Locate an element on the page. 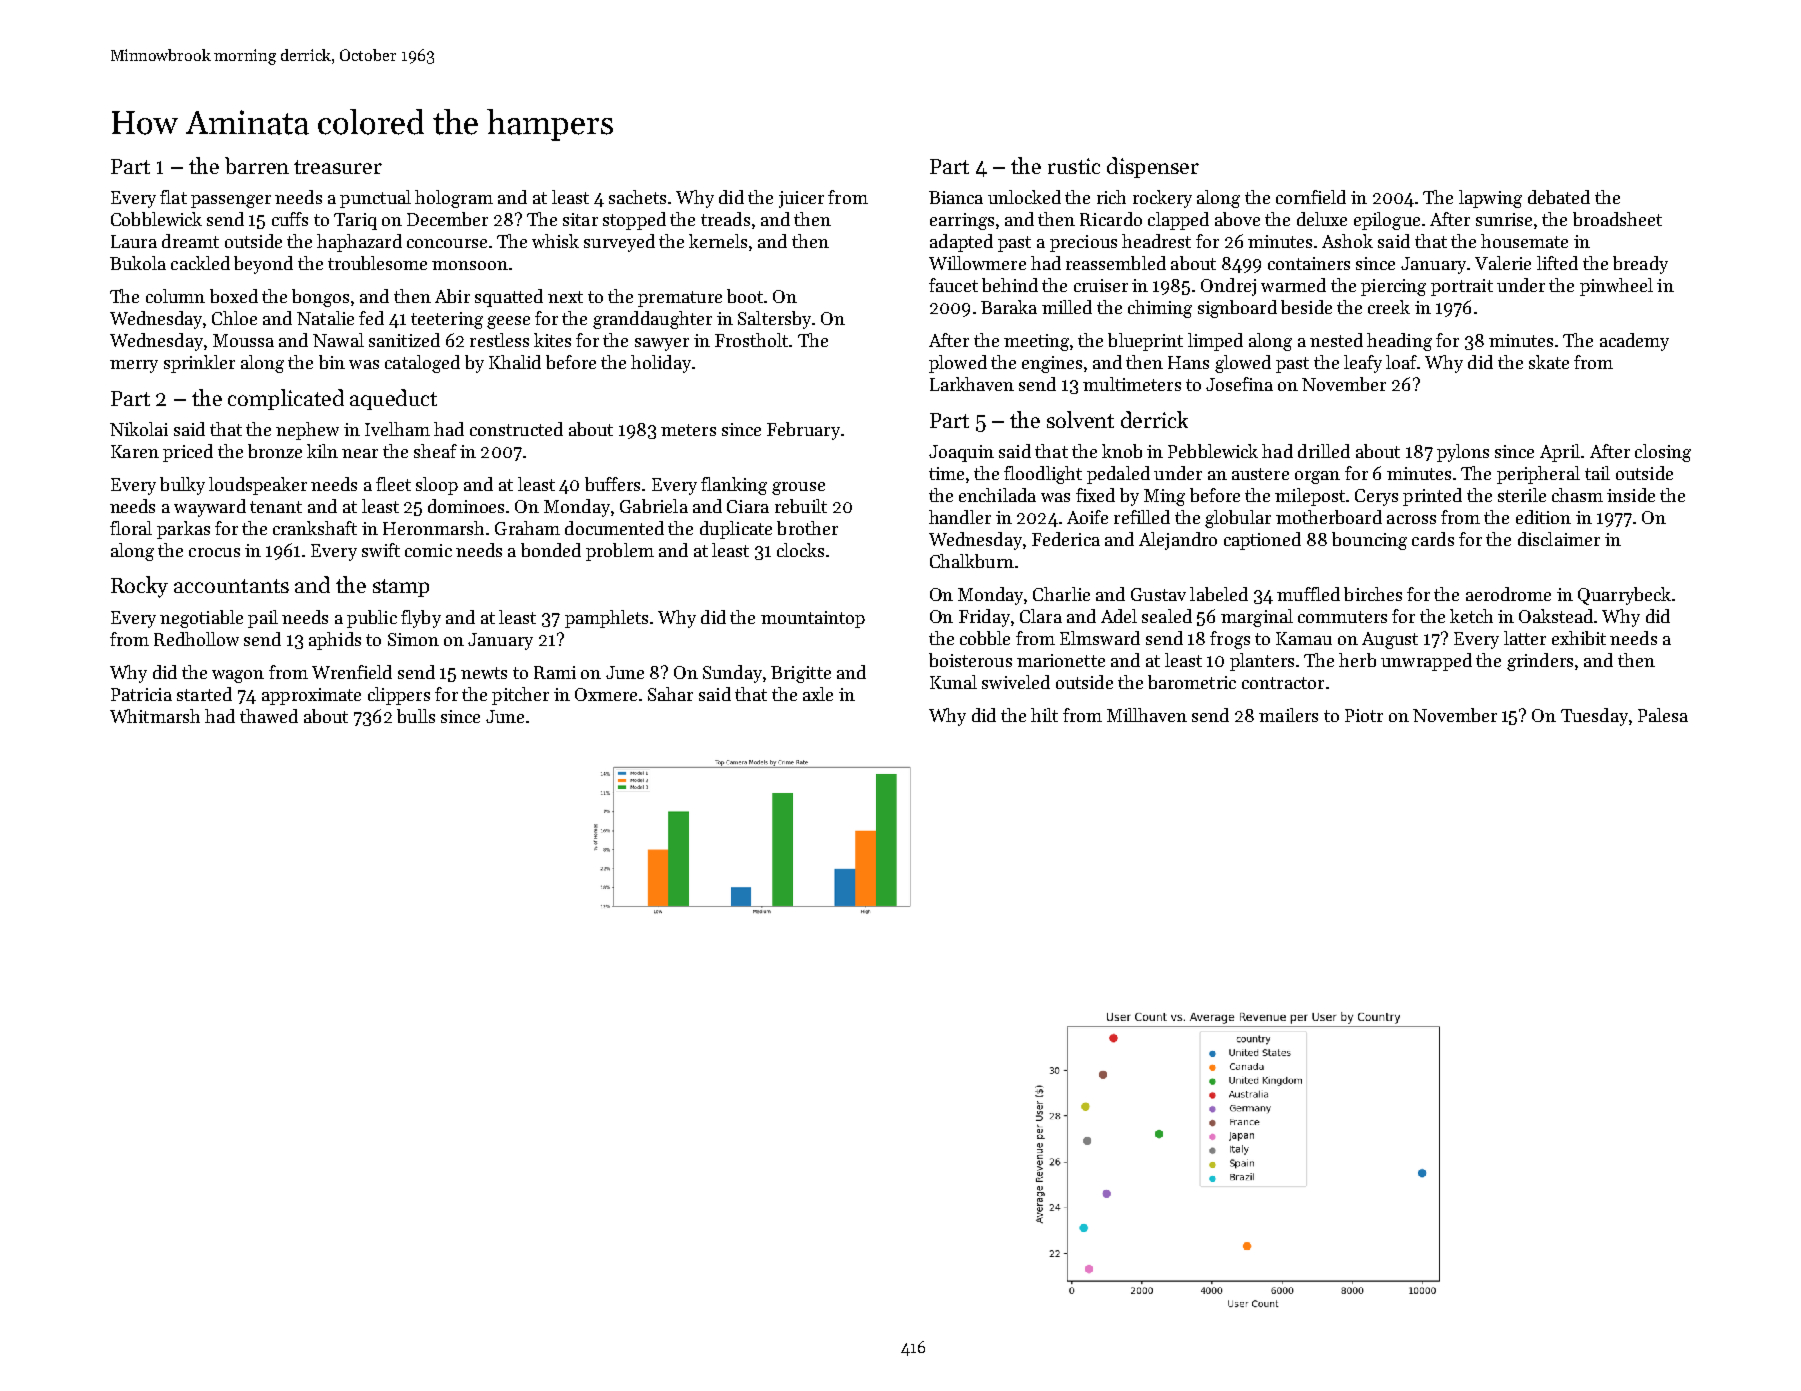  academy is located at coordinates (1634, 342).
